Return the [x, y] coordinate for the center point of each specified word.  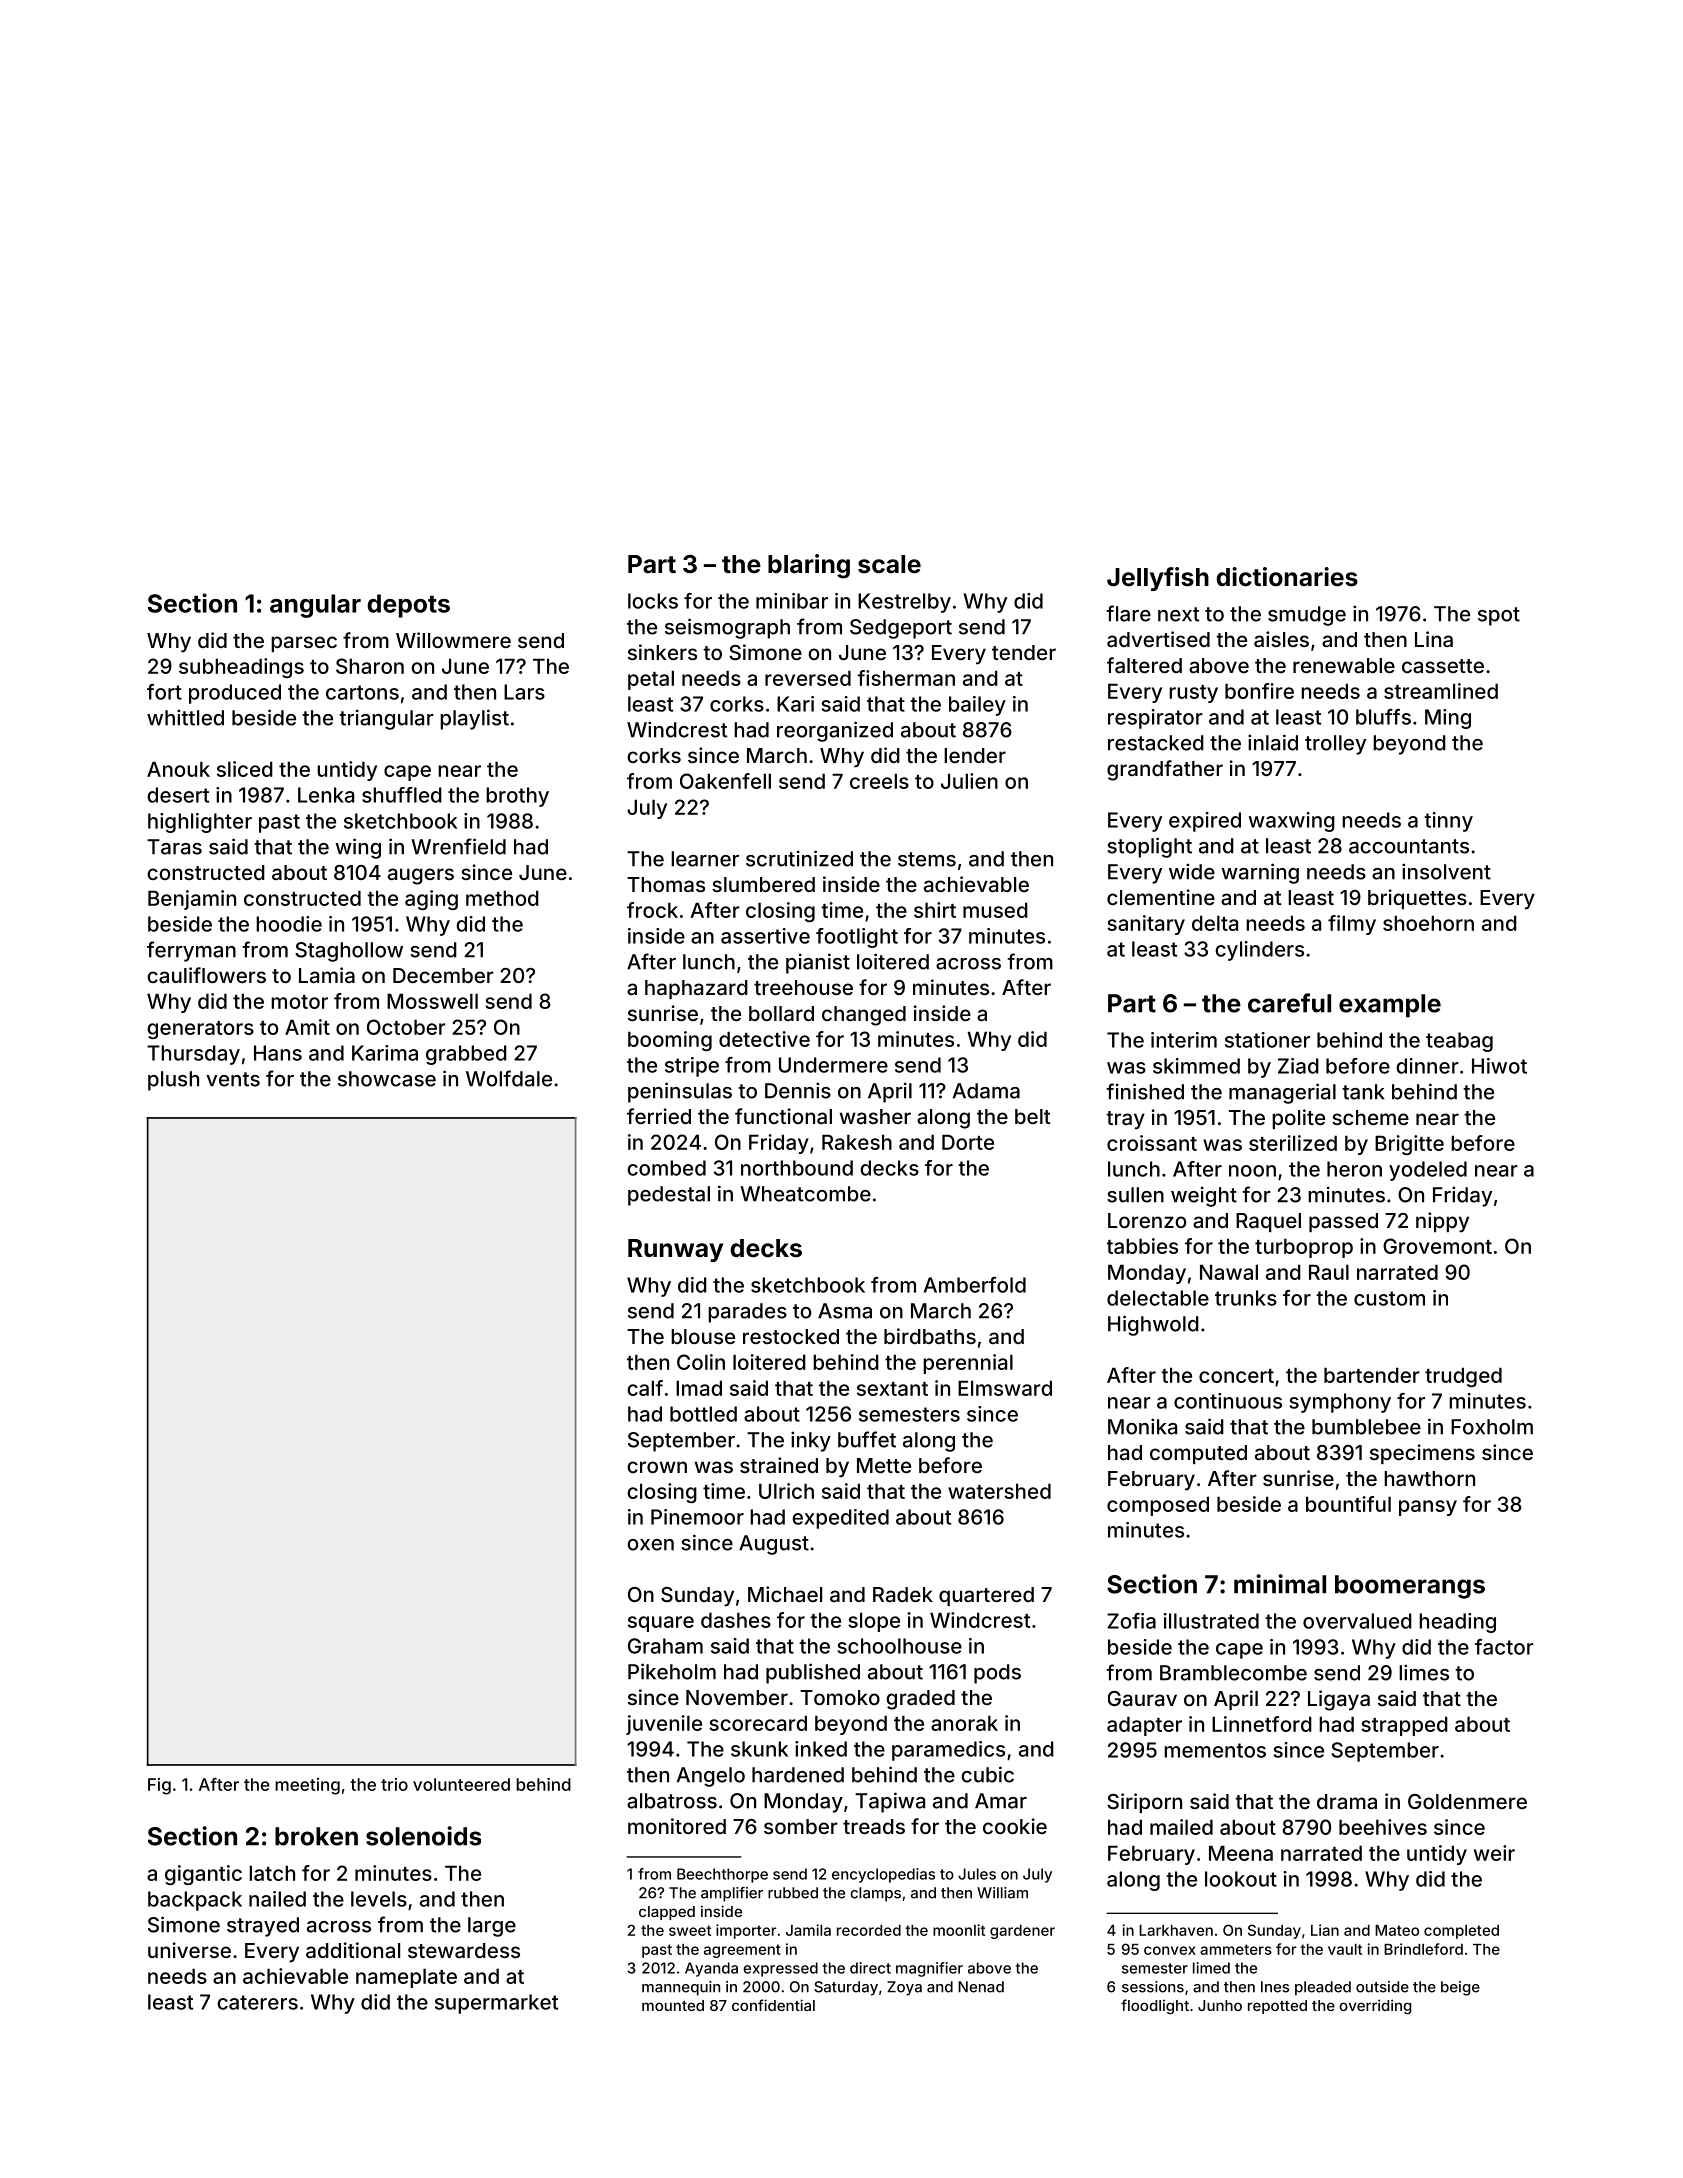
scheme [1370, 1117]
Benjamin [192, 900]
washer [875, 1116]
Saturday [846, 1988]
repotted [1277, 2007]
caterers [257, 2002]
